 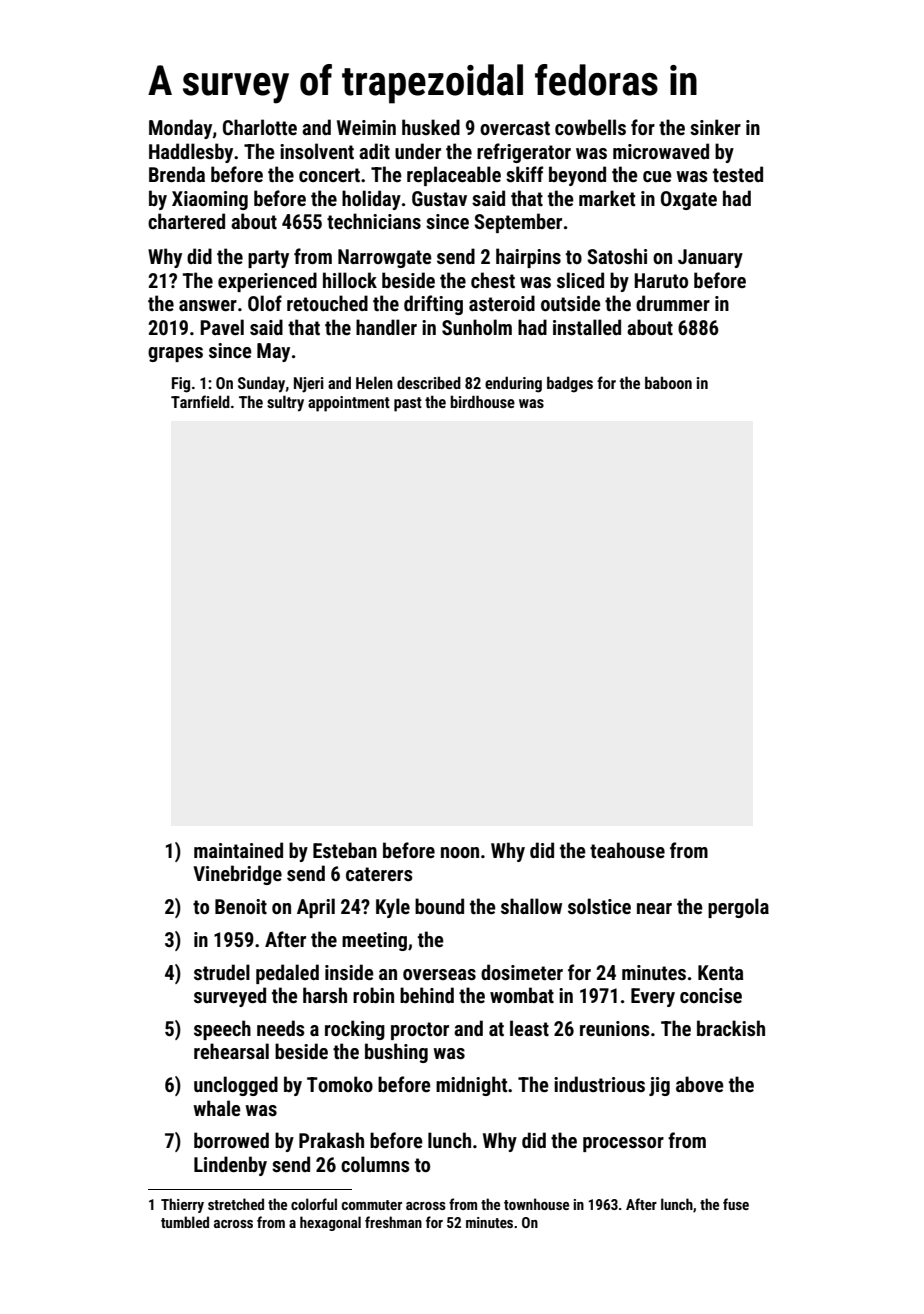 I want to click on tested, so click(x=738, y=174).
